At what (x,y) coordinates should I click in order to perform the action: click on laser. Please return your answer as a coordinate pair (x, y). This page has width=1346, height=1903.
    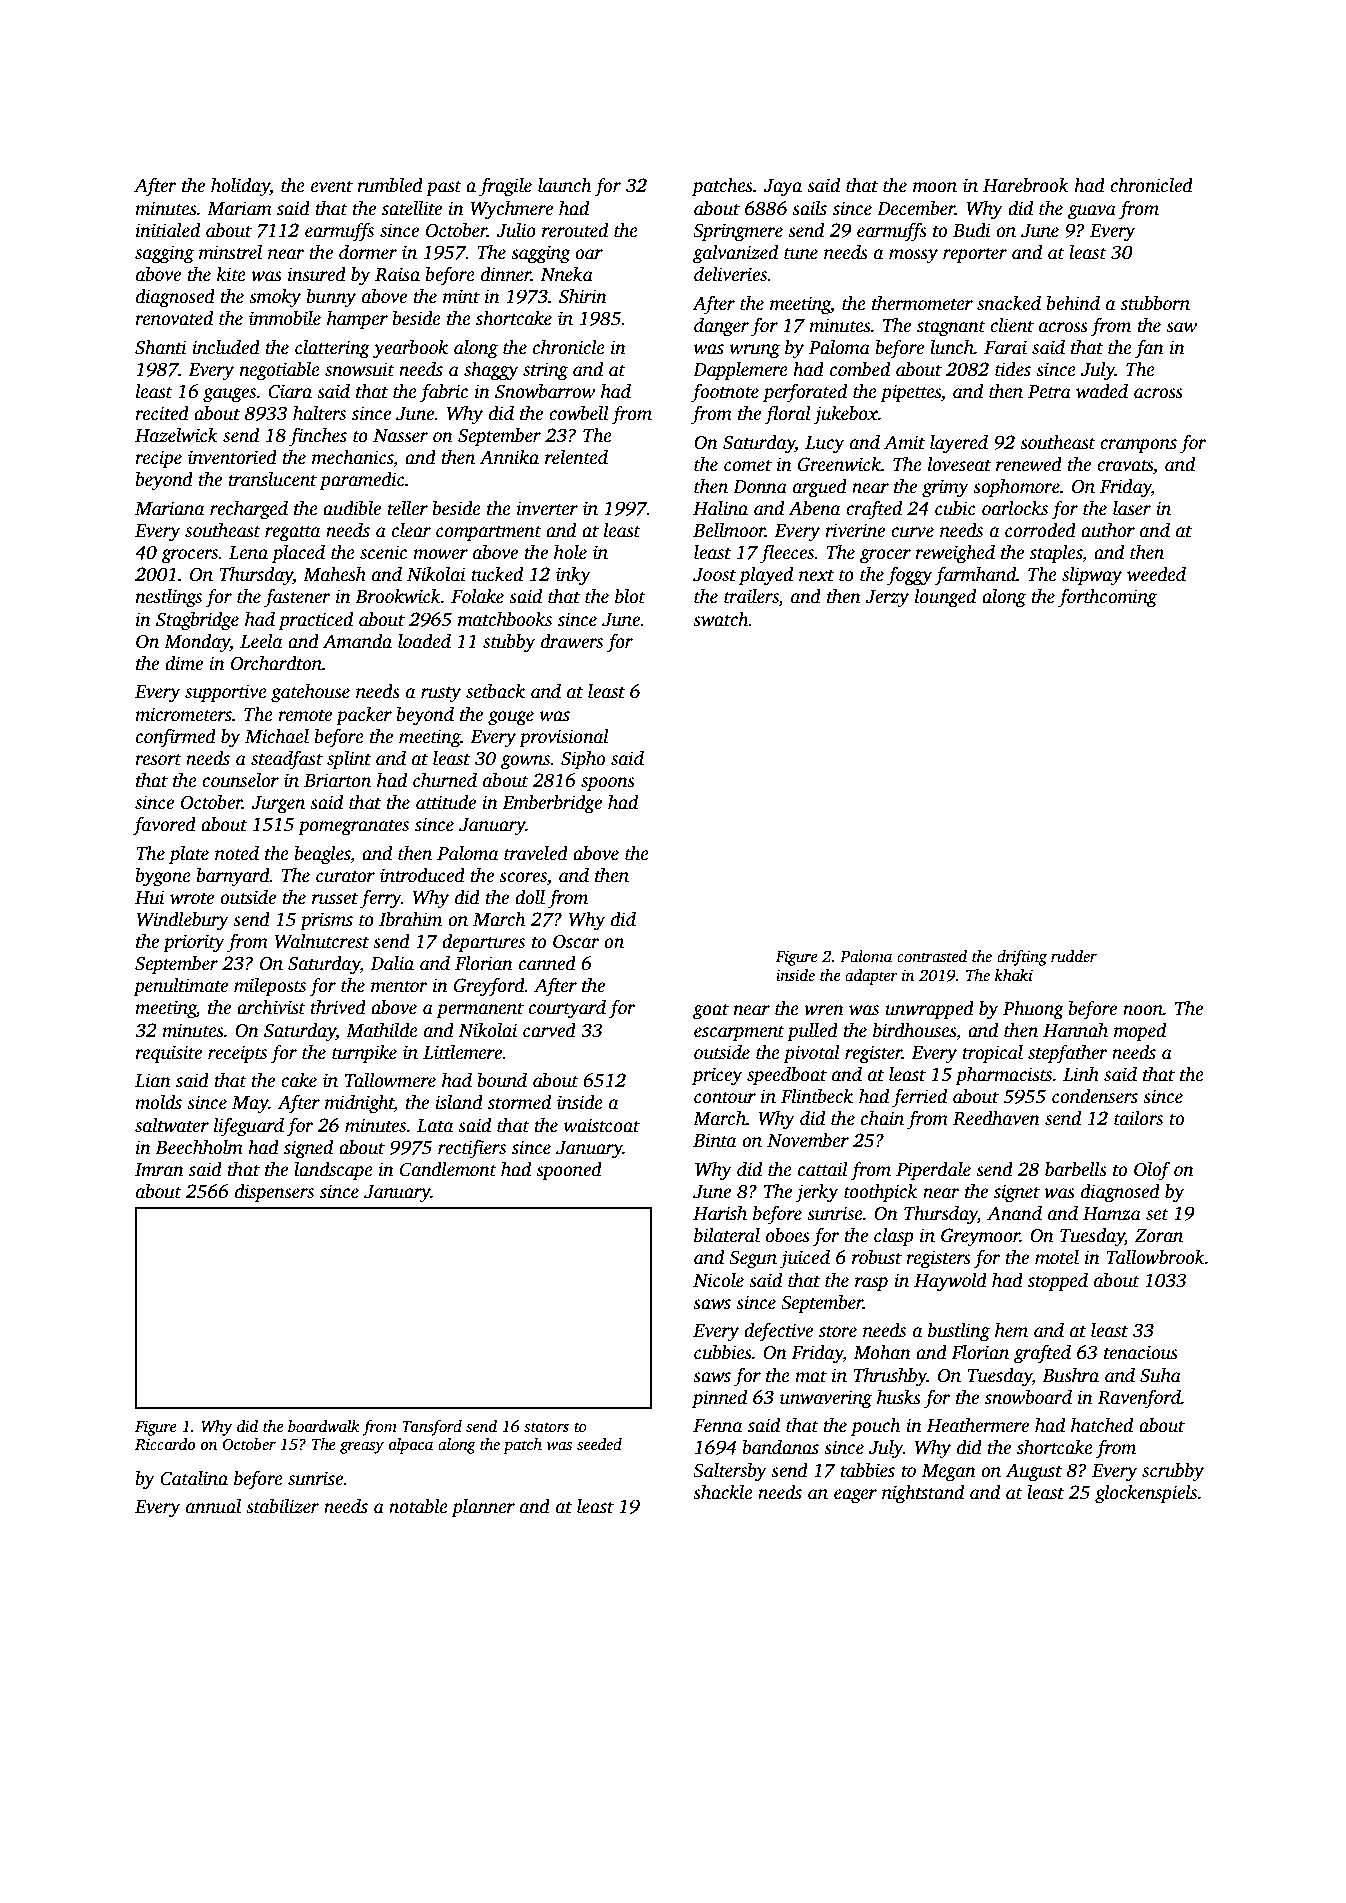
    Looking at the image, I should click on (1132, 508).
